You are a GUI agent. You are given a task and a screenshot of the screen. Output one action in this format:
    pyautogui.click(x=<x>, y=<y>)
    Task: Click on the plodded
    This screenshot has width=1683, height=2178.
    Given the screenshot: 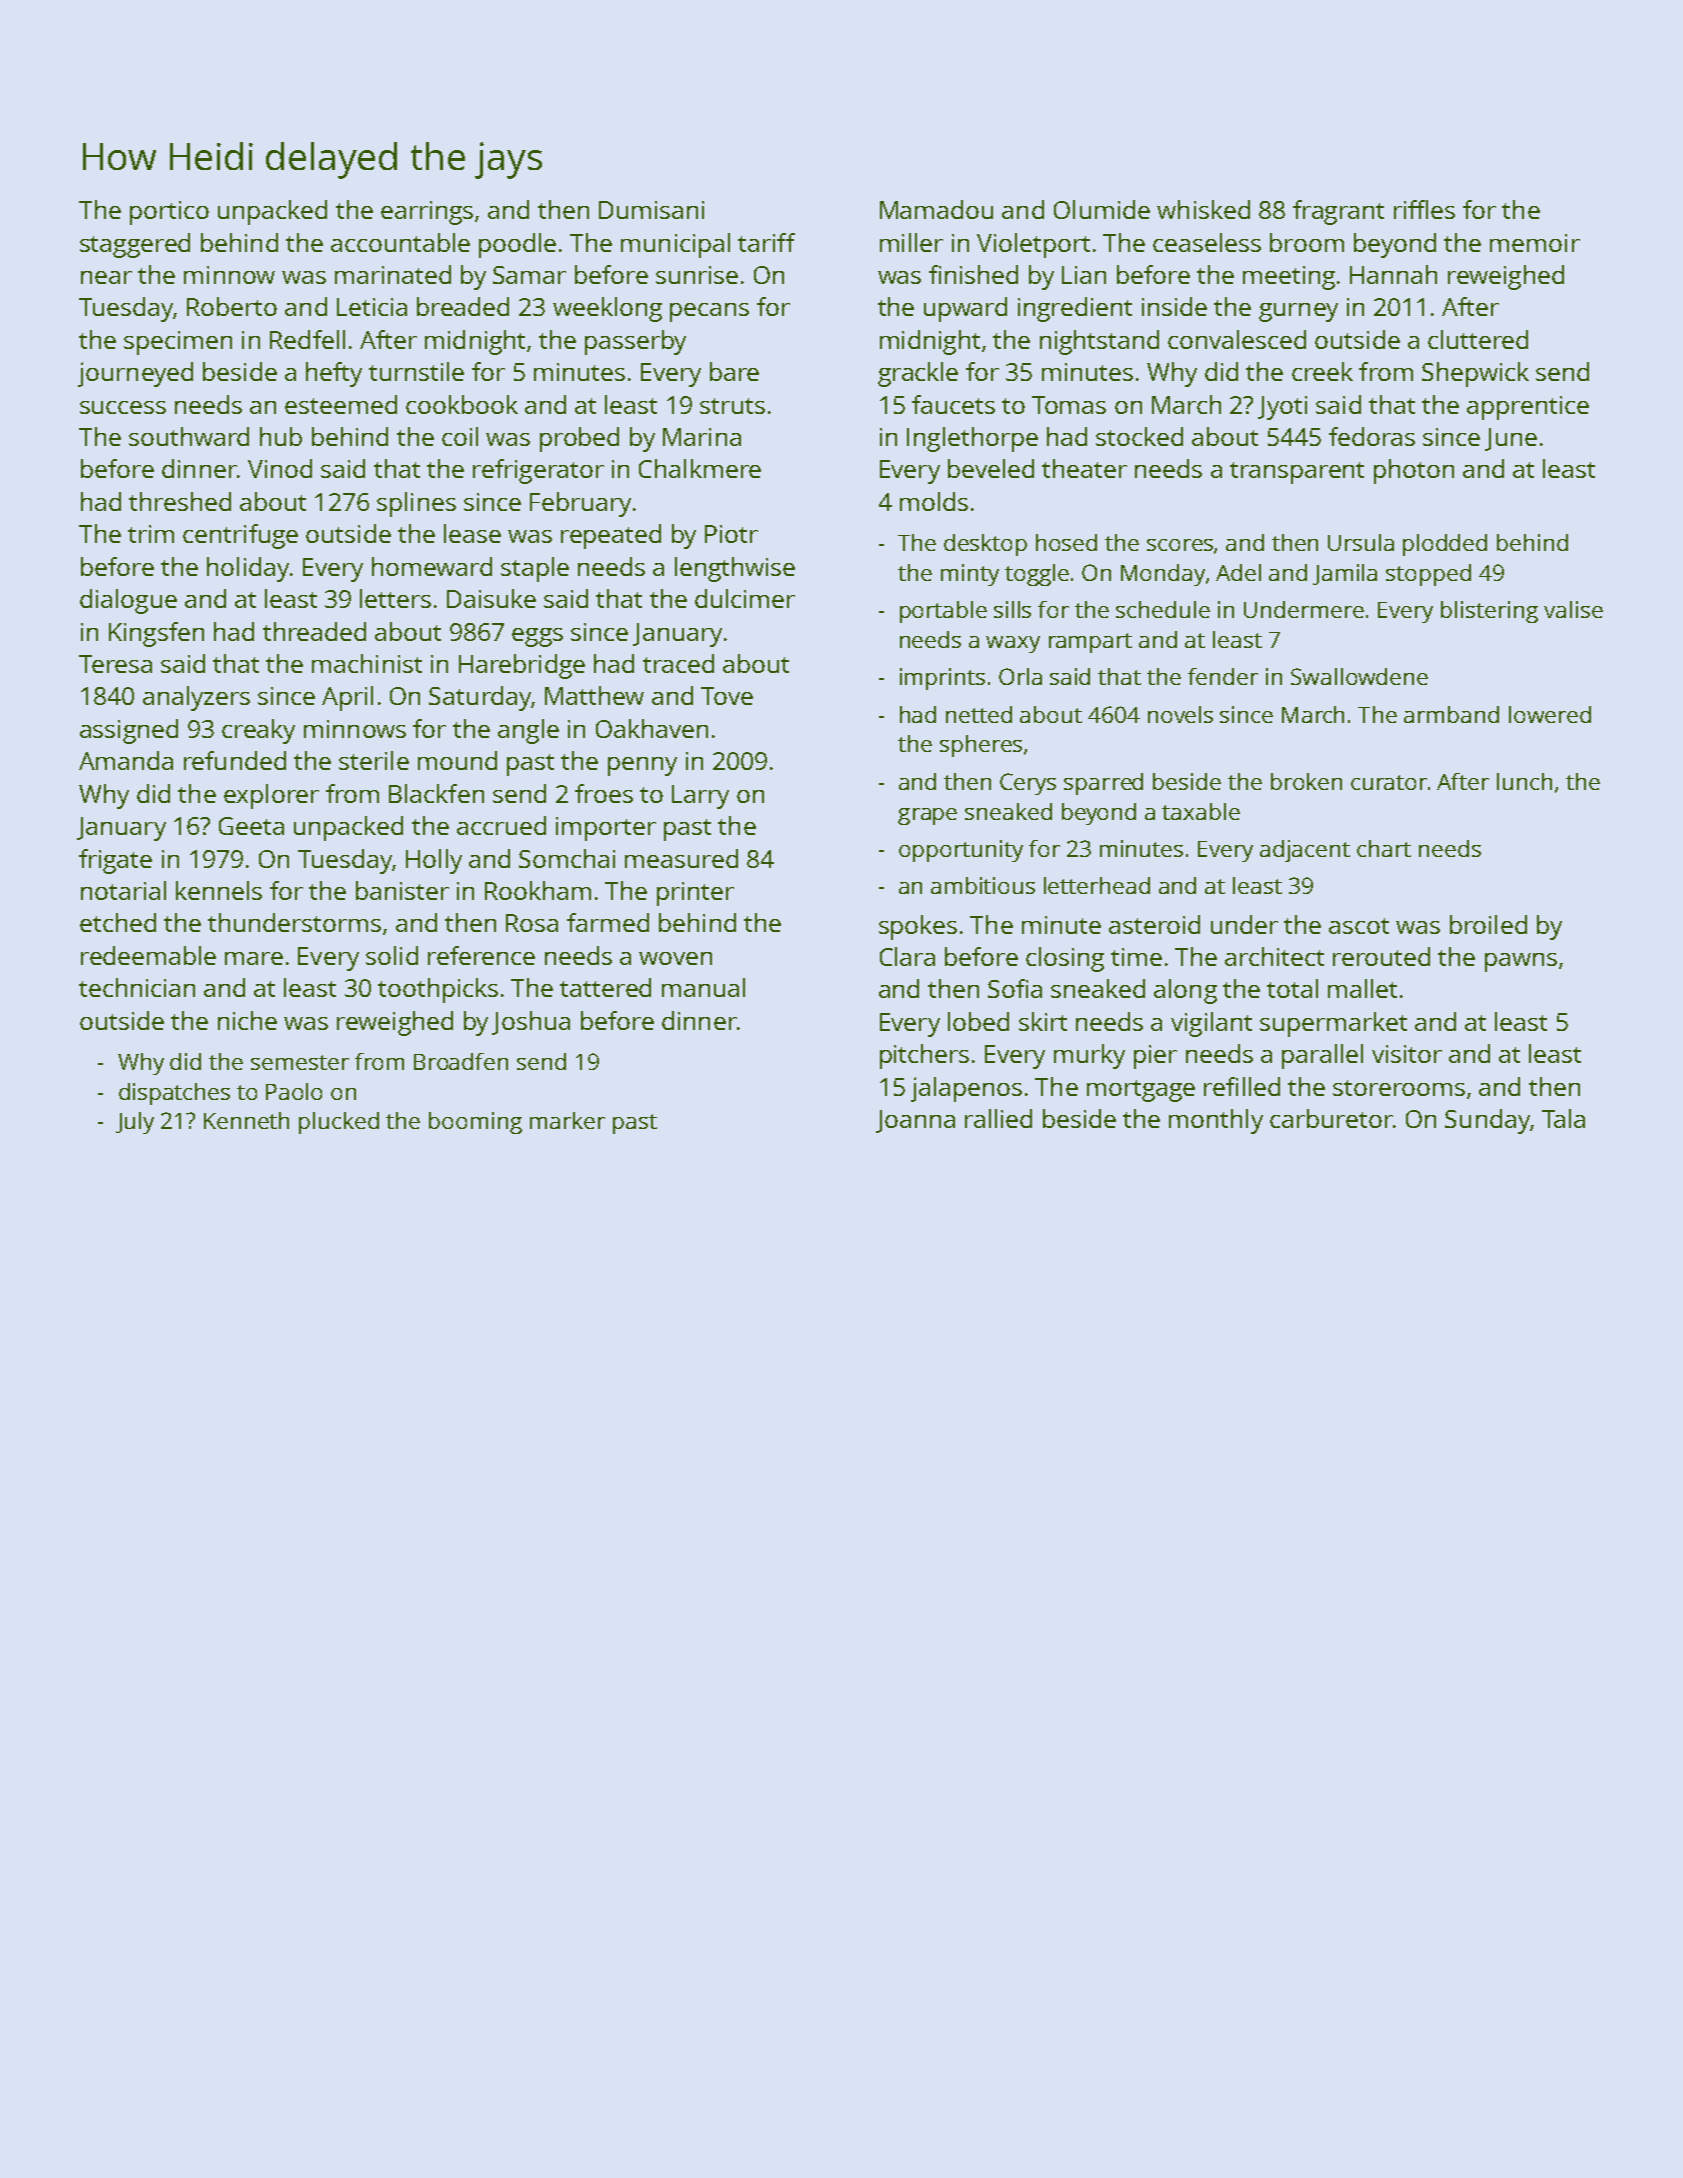 What is the action you would take?
    pyautogui.click(x=1445, y=545)
